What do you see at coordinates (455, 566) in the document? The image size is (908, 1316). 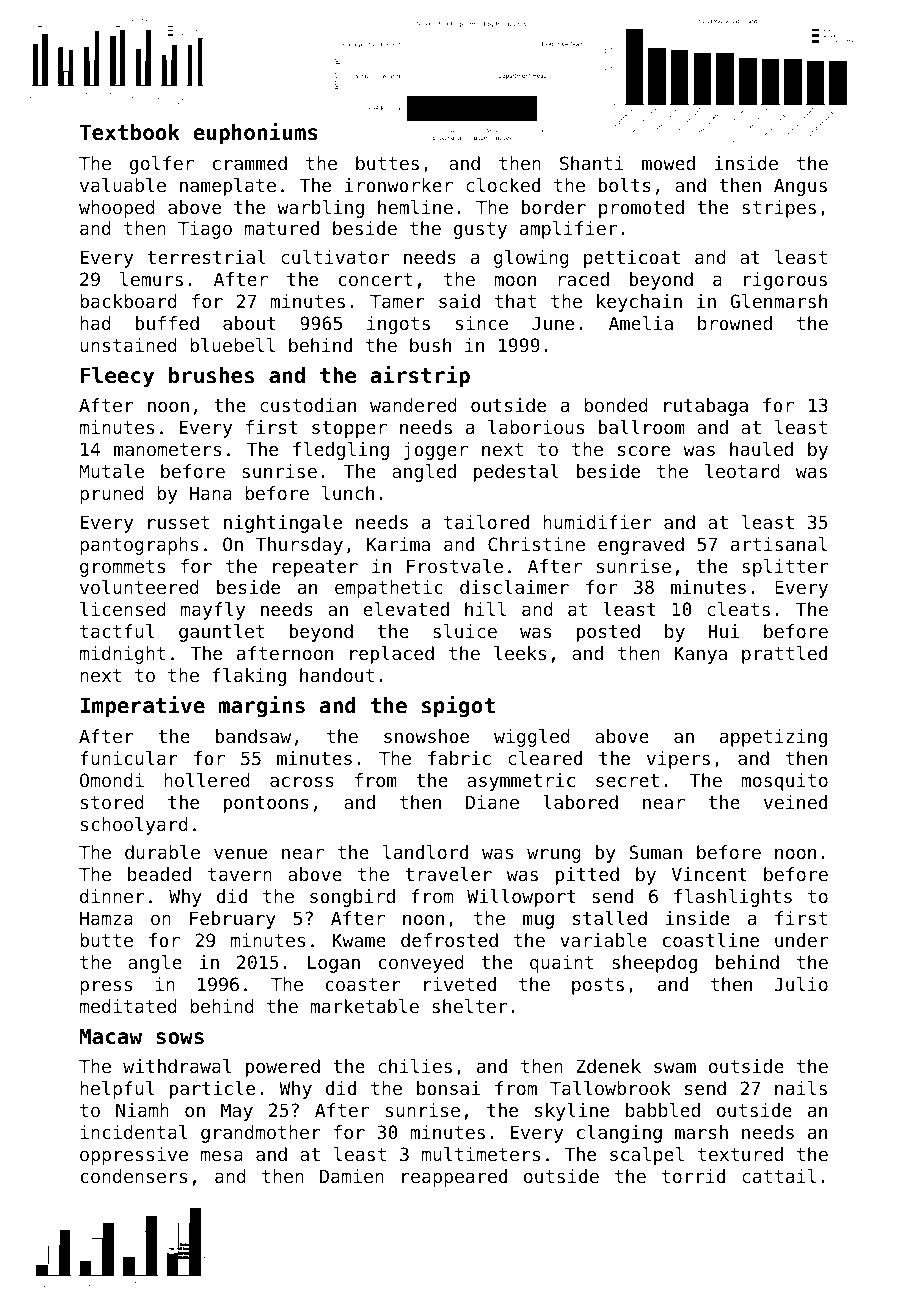 I see `Frostvale` at bounding box center [455, 566].
